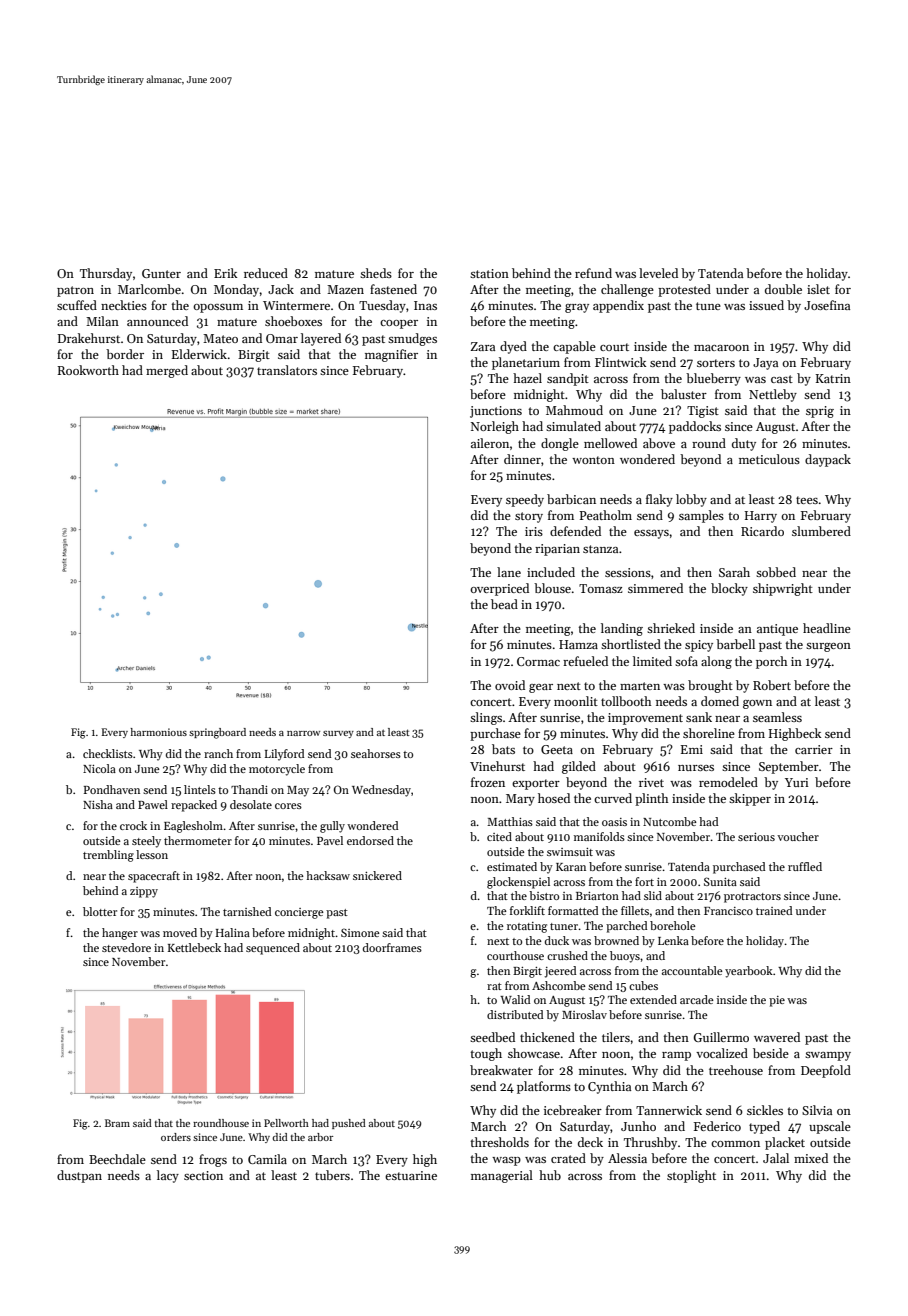  What do you see at coordinates (158, 732) in the screenshot?
I see `harmonious` at bounding box center [158, 732].
